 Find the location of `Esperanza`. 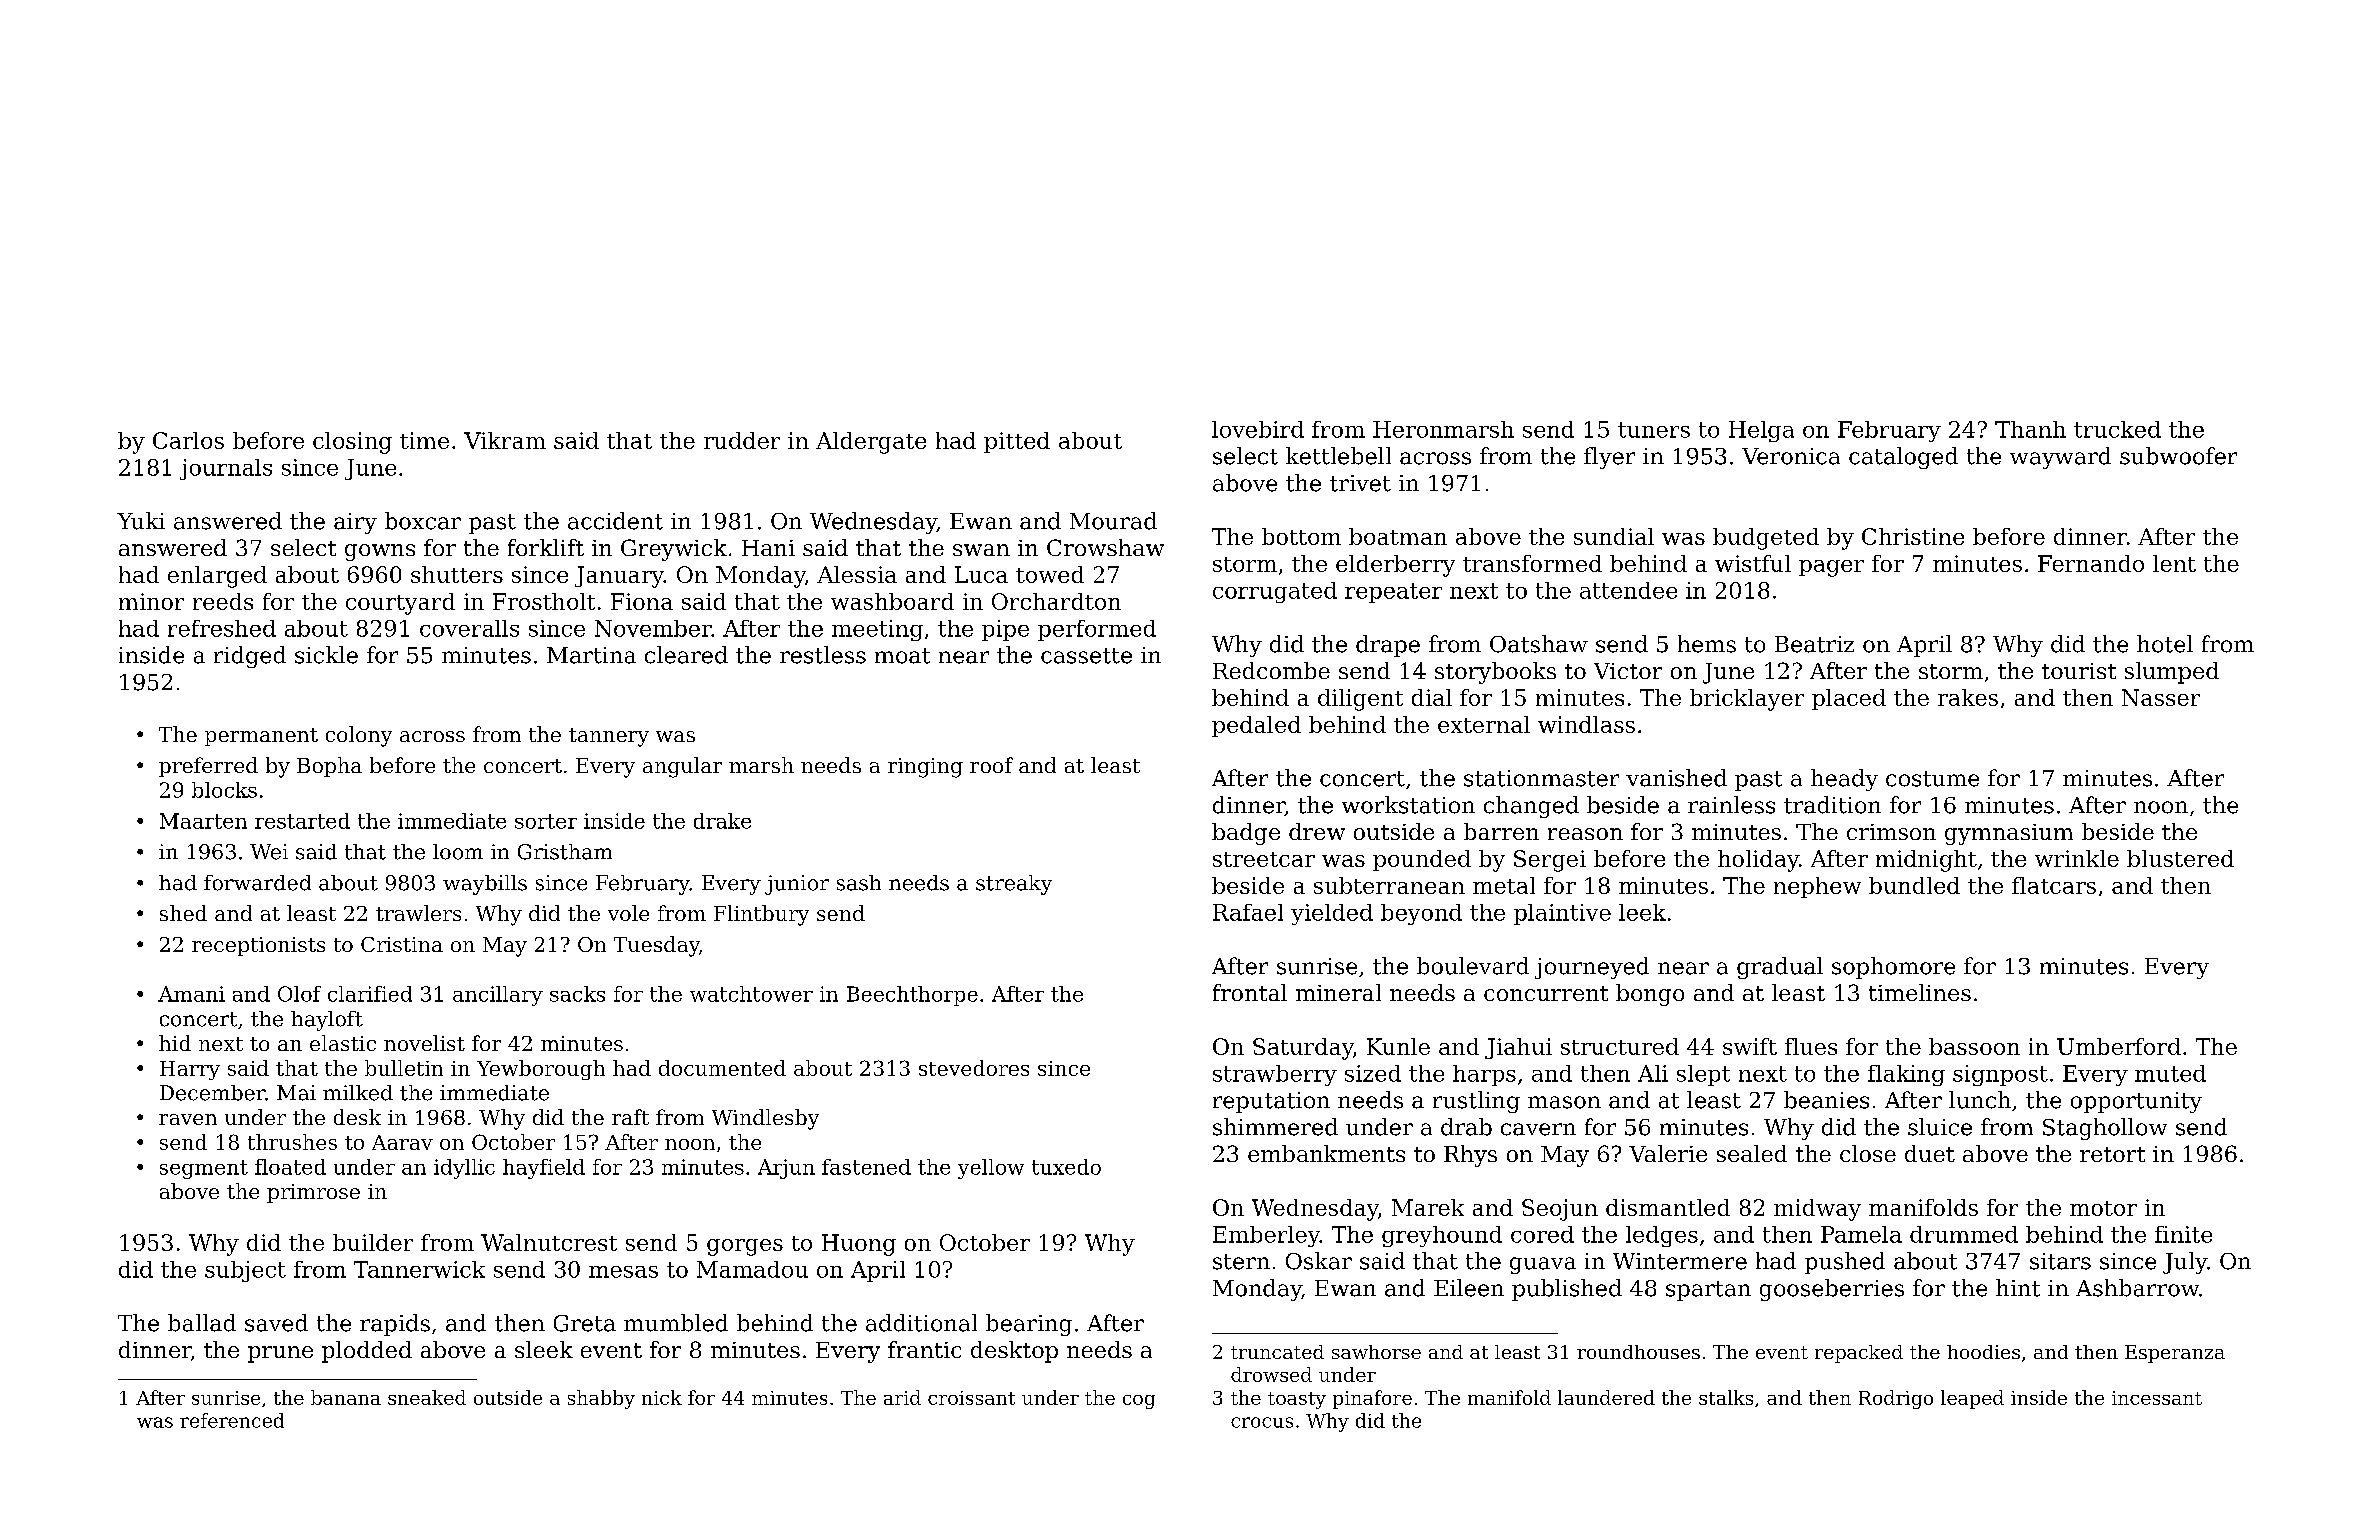

Esperanza is located at coordinates (2175, 1354).
